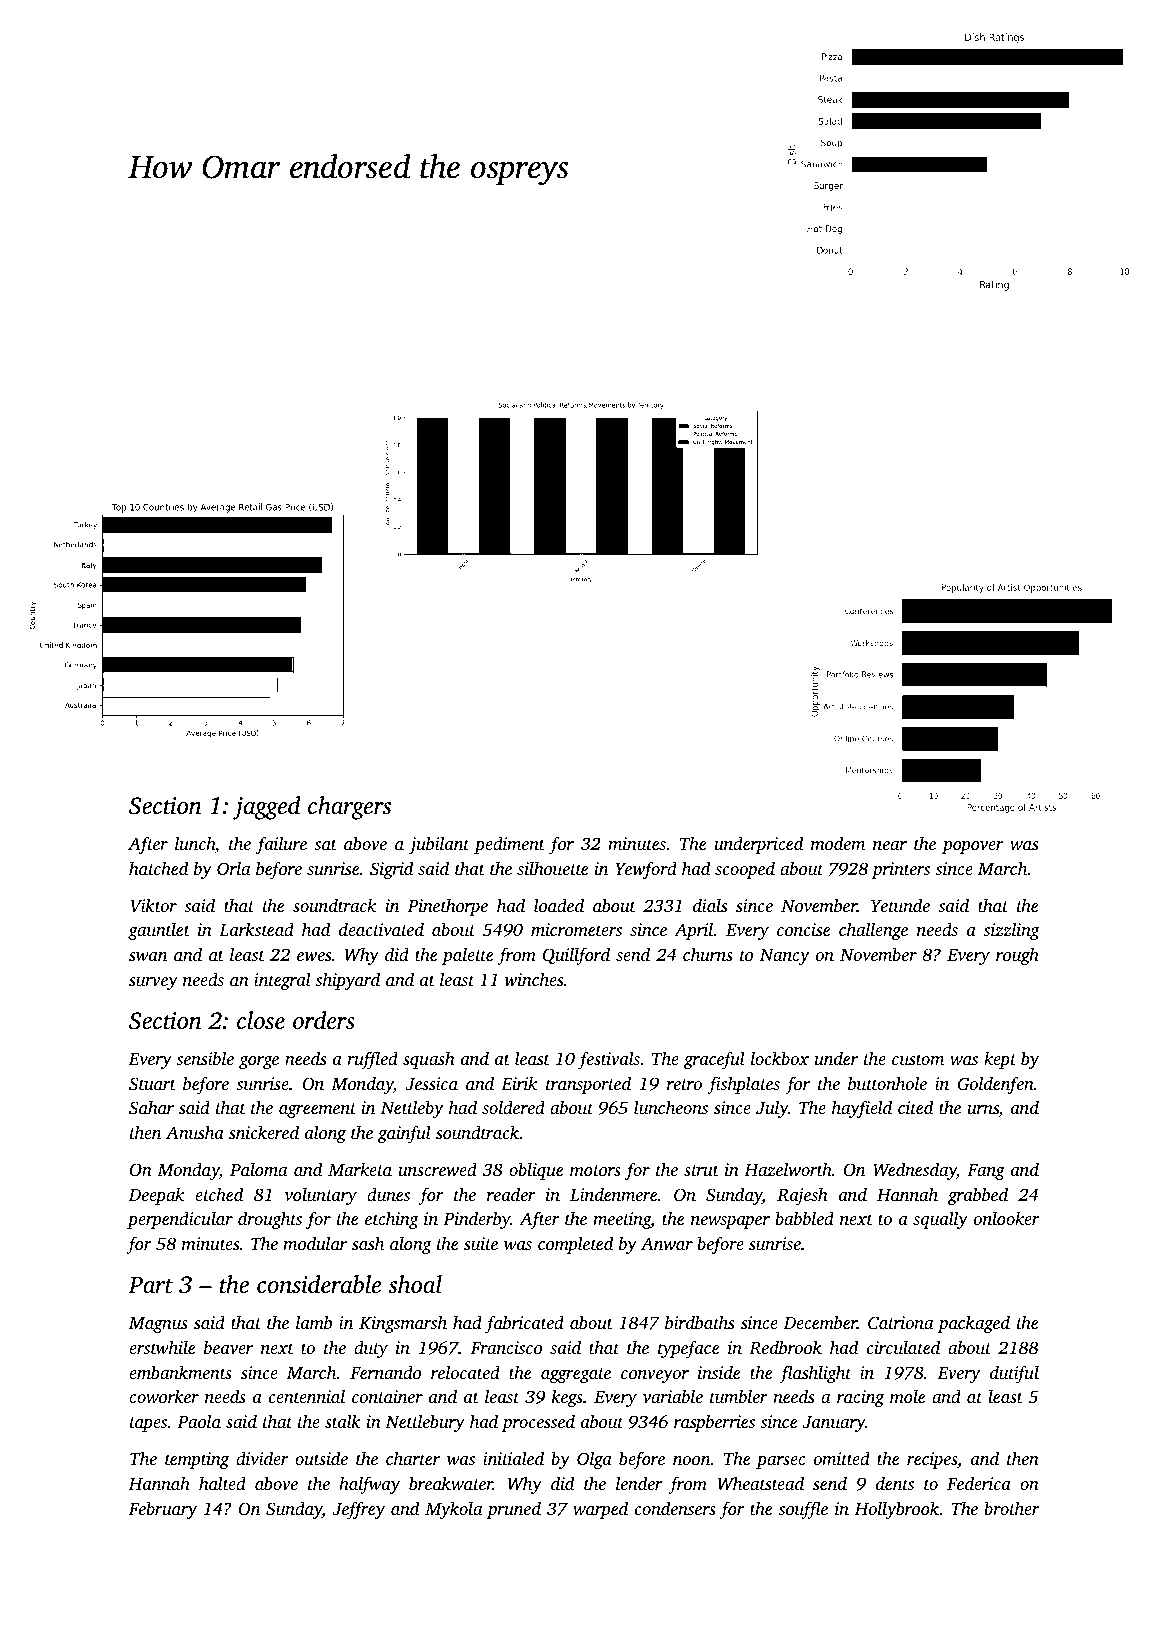 The image size is (1168, 1652). What do you see at coordinates (890, 845) in the screenshot?
I see `near` at bounding box center [890, 845].
